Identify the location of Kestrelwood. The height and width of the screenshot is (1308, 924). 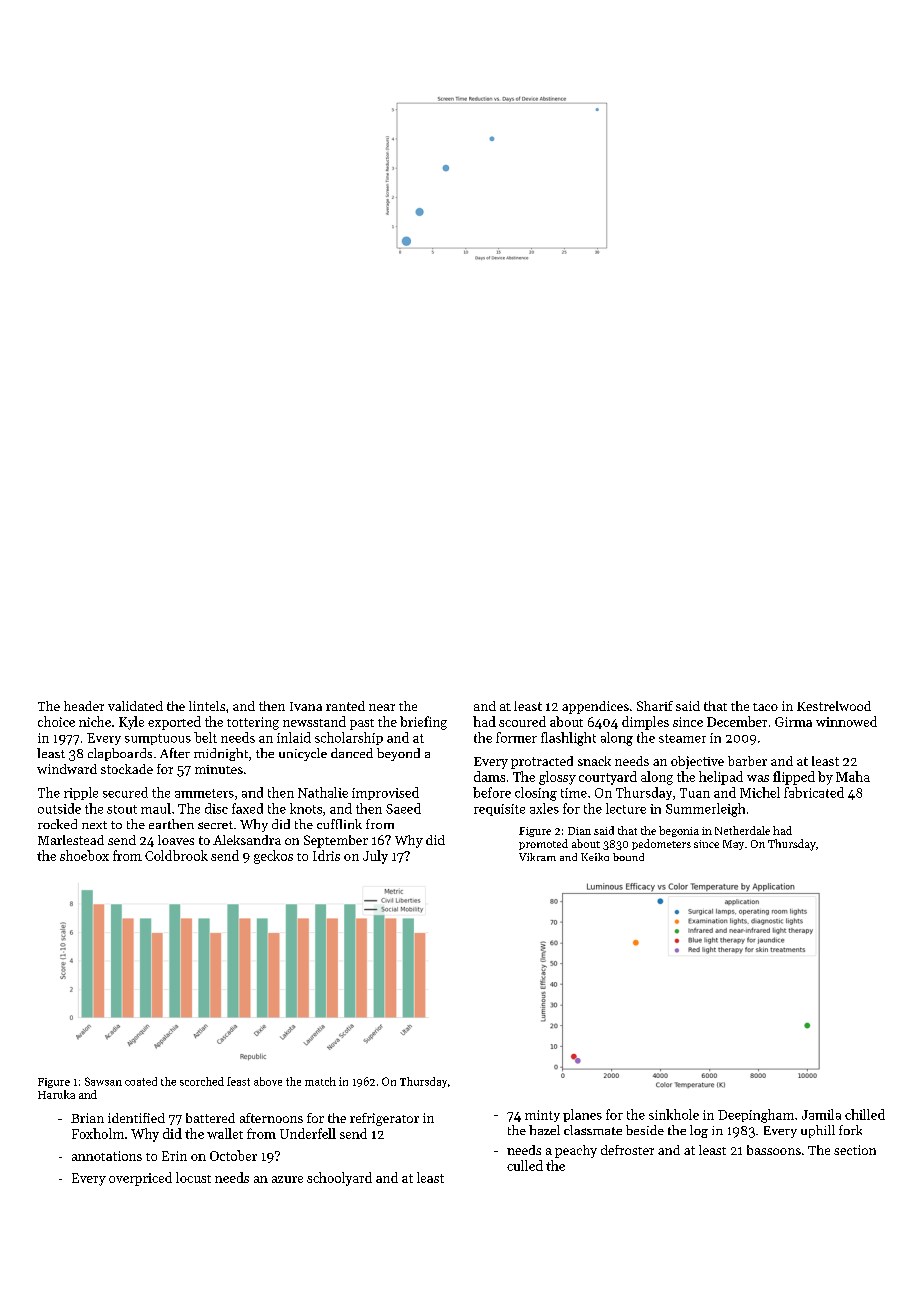
(834, 706).
